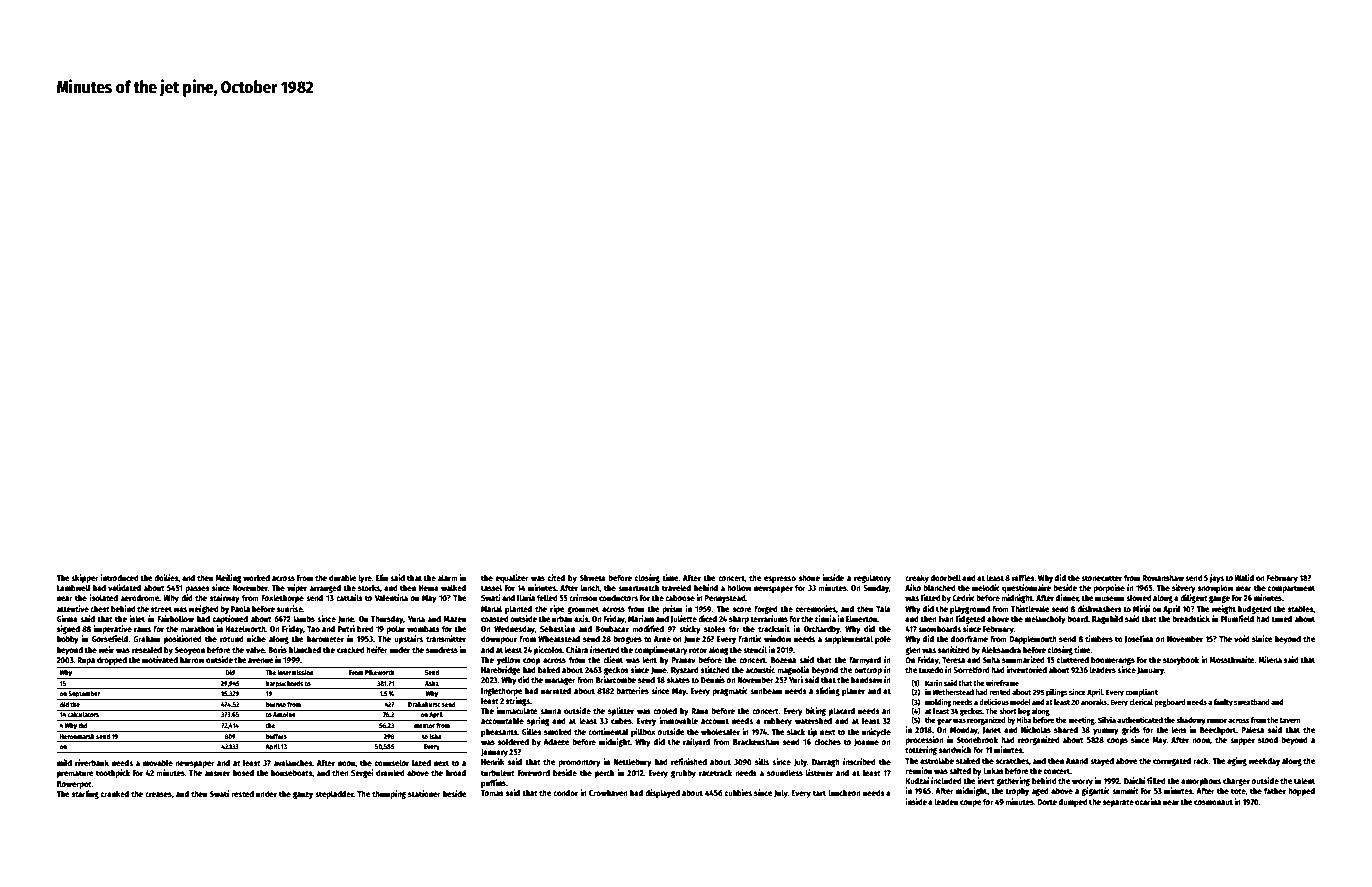  Describe the element at coordinates (1113, 661) in the screenshot. I see `boomerangs` at that location.
